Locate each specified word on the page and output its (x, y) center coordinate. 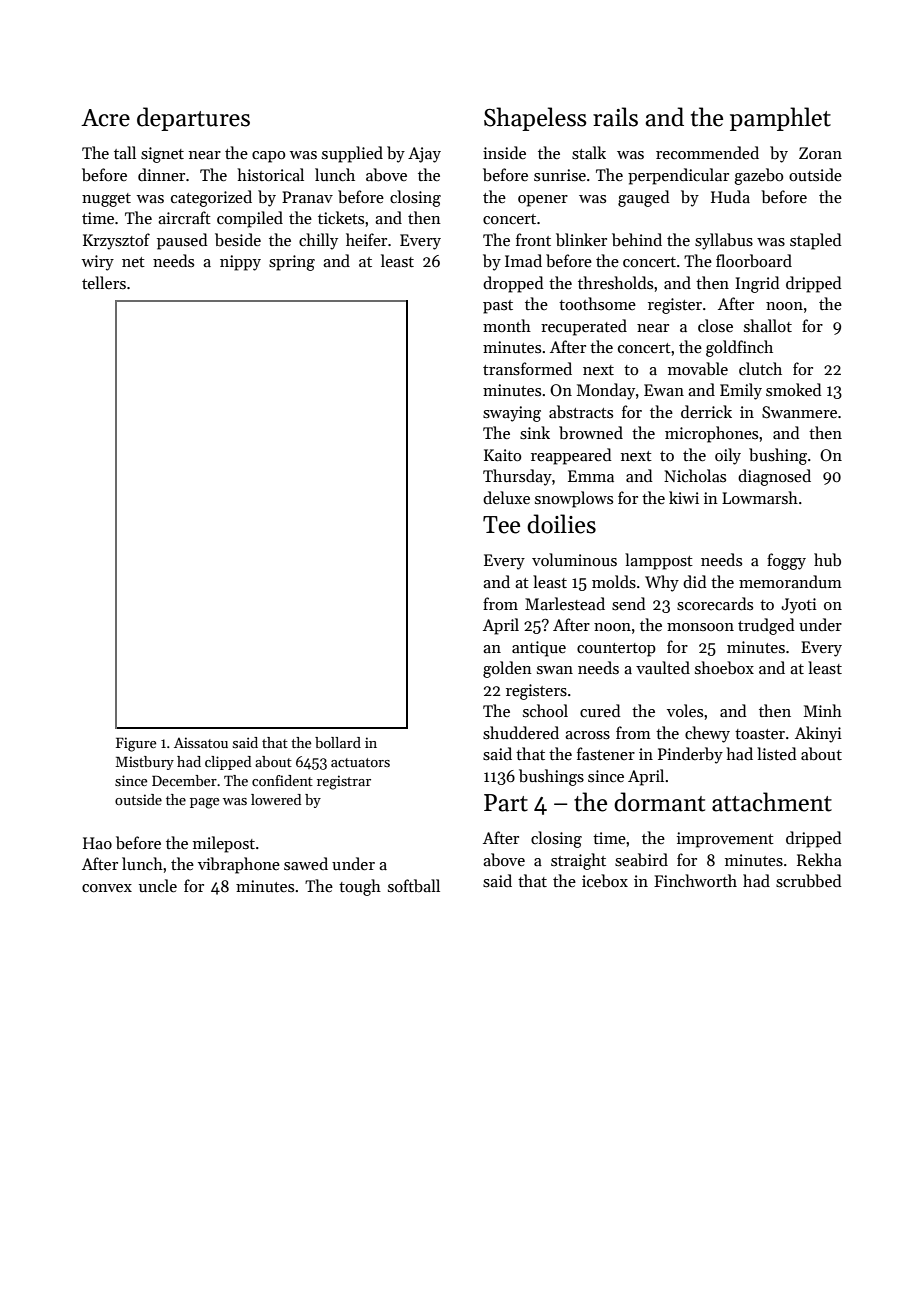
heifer (366, 239)
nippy (240, 263)
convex (107, 888)
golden (507, 669)
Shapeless (535, 119)
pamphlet (780, 119)
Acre (105, 118)
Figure (136, 744)
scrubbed (809, 881)
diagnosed (774, 477)
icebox (605, 881)
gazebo (758, 176)
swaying (512, 414)
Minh (823, 710)
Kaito (502, 455)
